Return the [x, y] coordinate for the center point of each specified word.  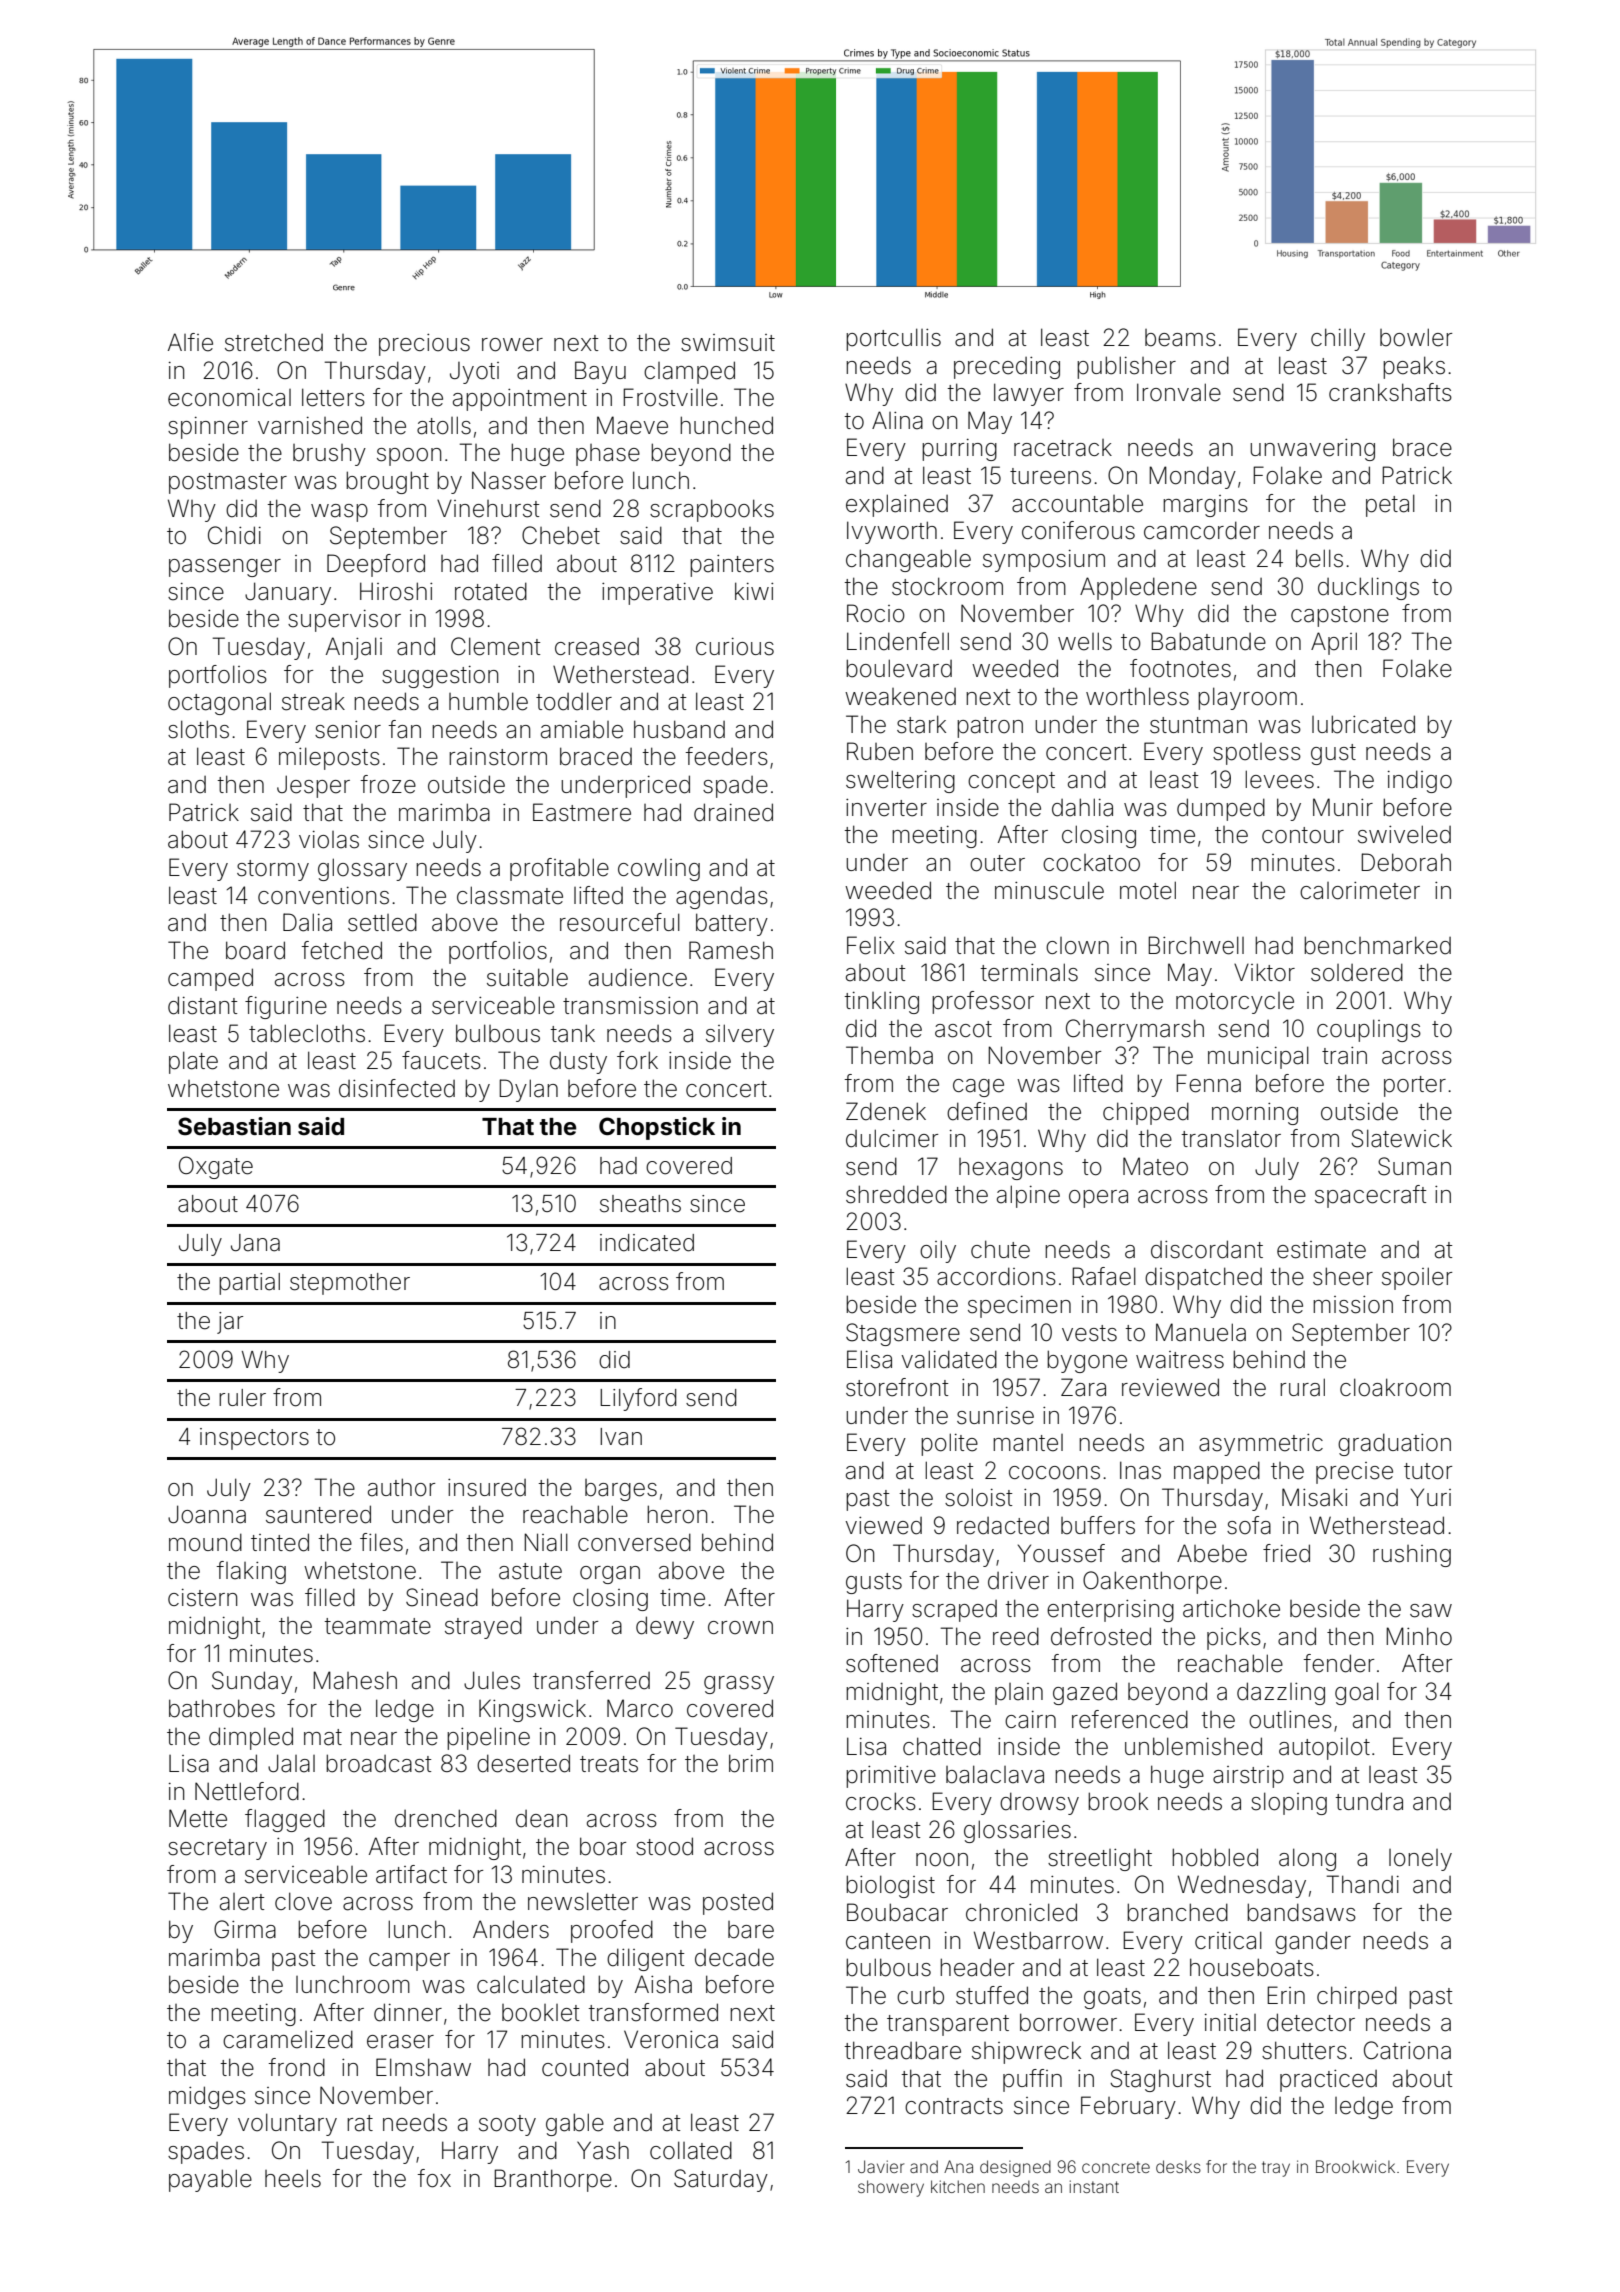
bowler [1416, 337]
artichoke [1231, 1608]
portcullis [893, 339]
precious [424, 345]
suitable [527, 977]
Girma [245, 1929]
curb [920, 1996]
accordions [996, 1276]
